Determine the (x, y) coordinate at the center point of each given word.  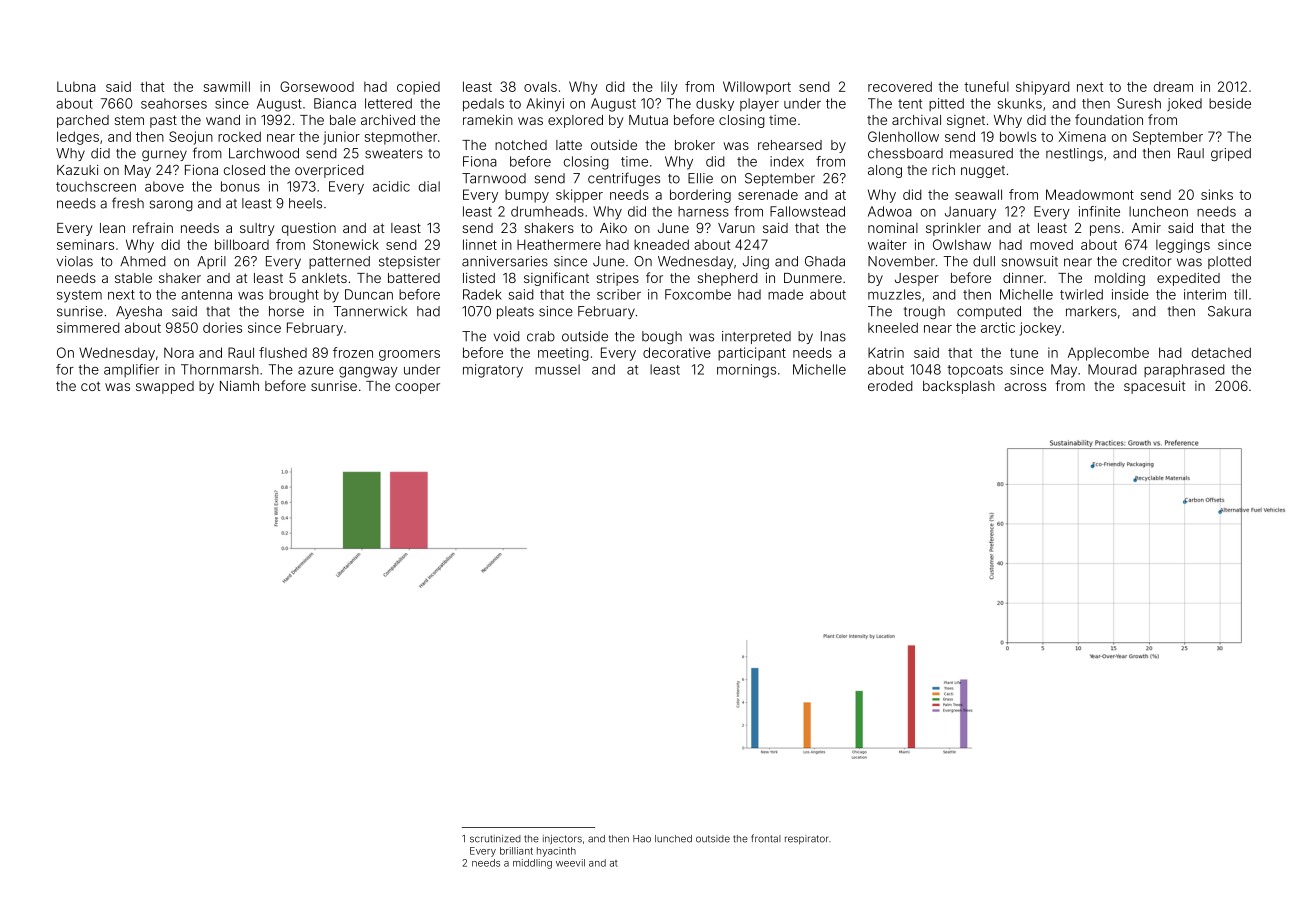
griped (1231, 155)
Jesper (917, 279)
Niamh (239, 386)
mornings (746, 371)
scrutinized (495, 839)
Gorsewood (317, 86)
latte (569, 145)
